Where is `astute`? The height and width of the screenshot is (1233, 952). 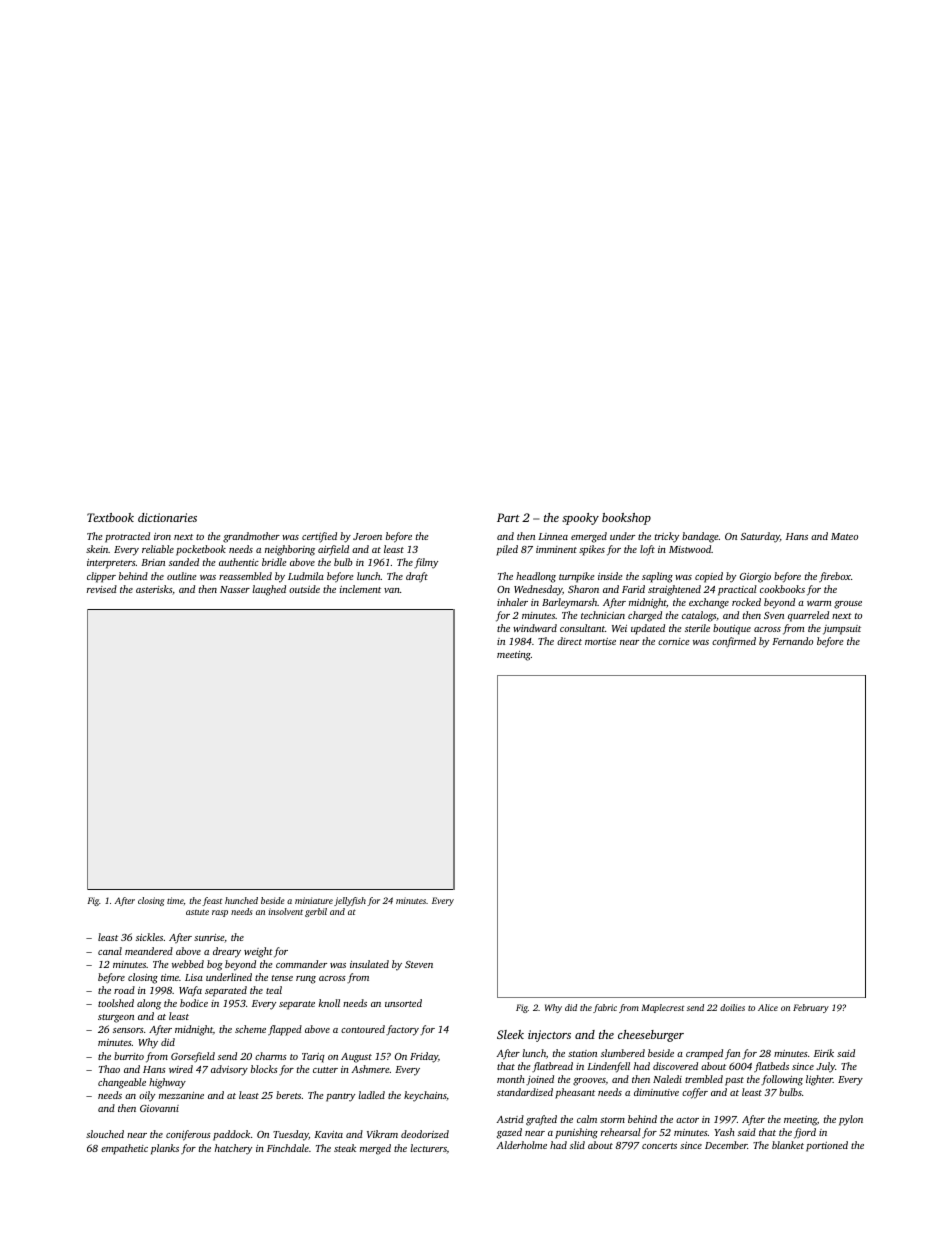 astute is located at coordinates (197, 912).
